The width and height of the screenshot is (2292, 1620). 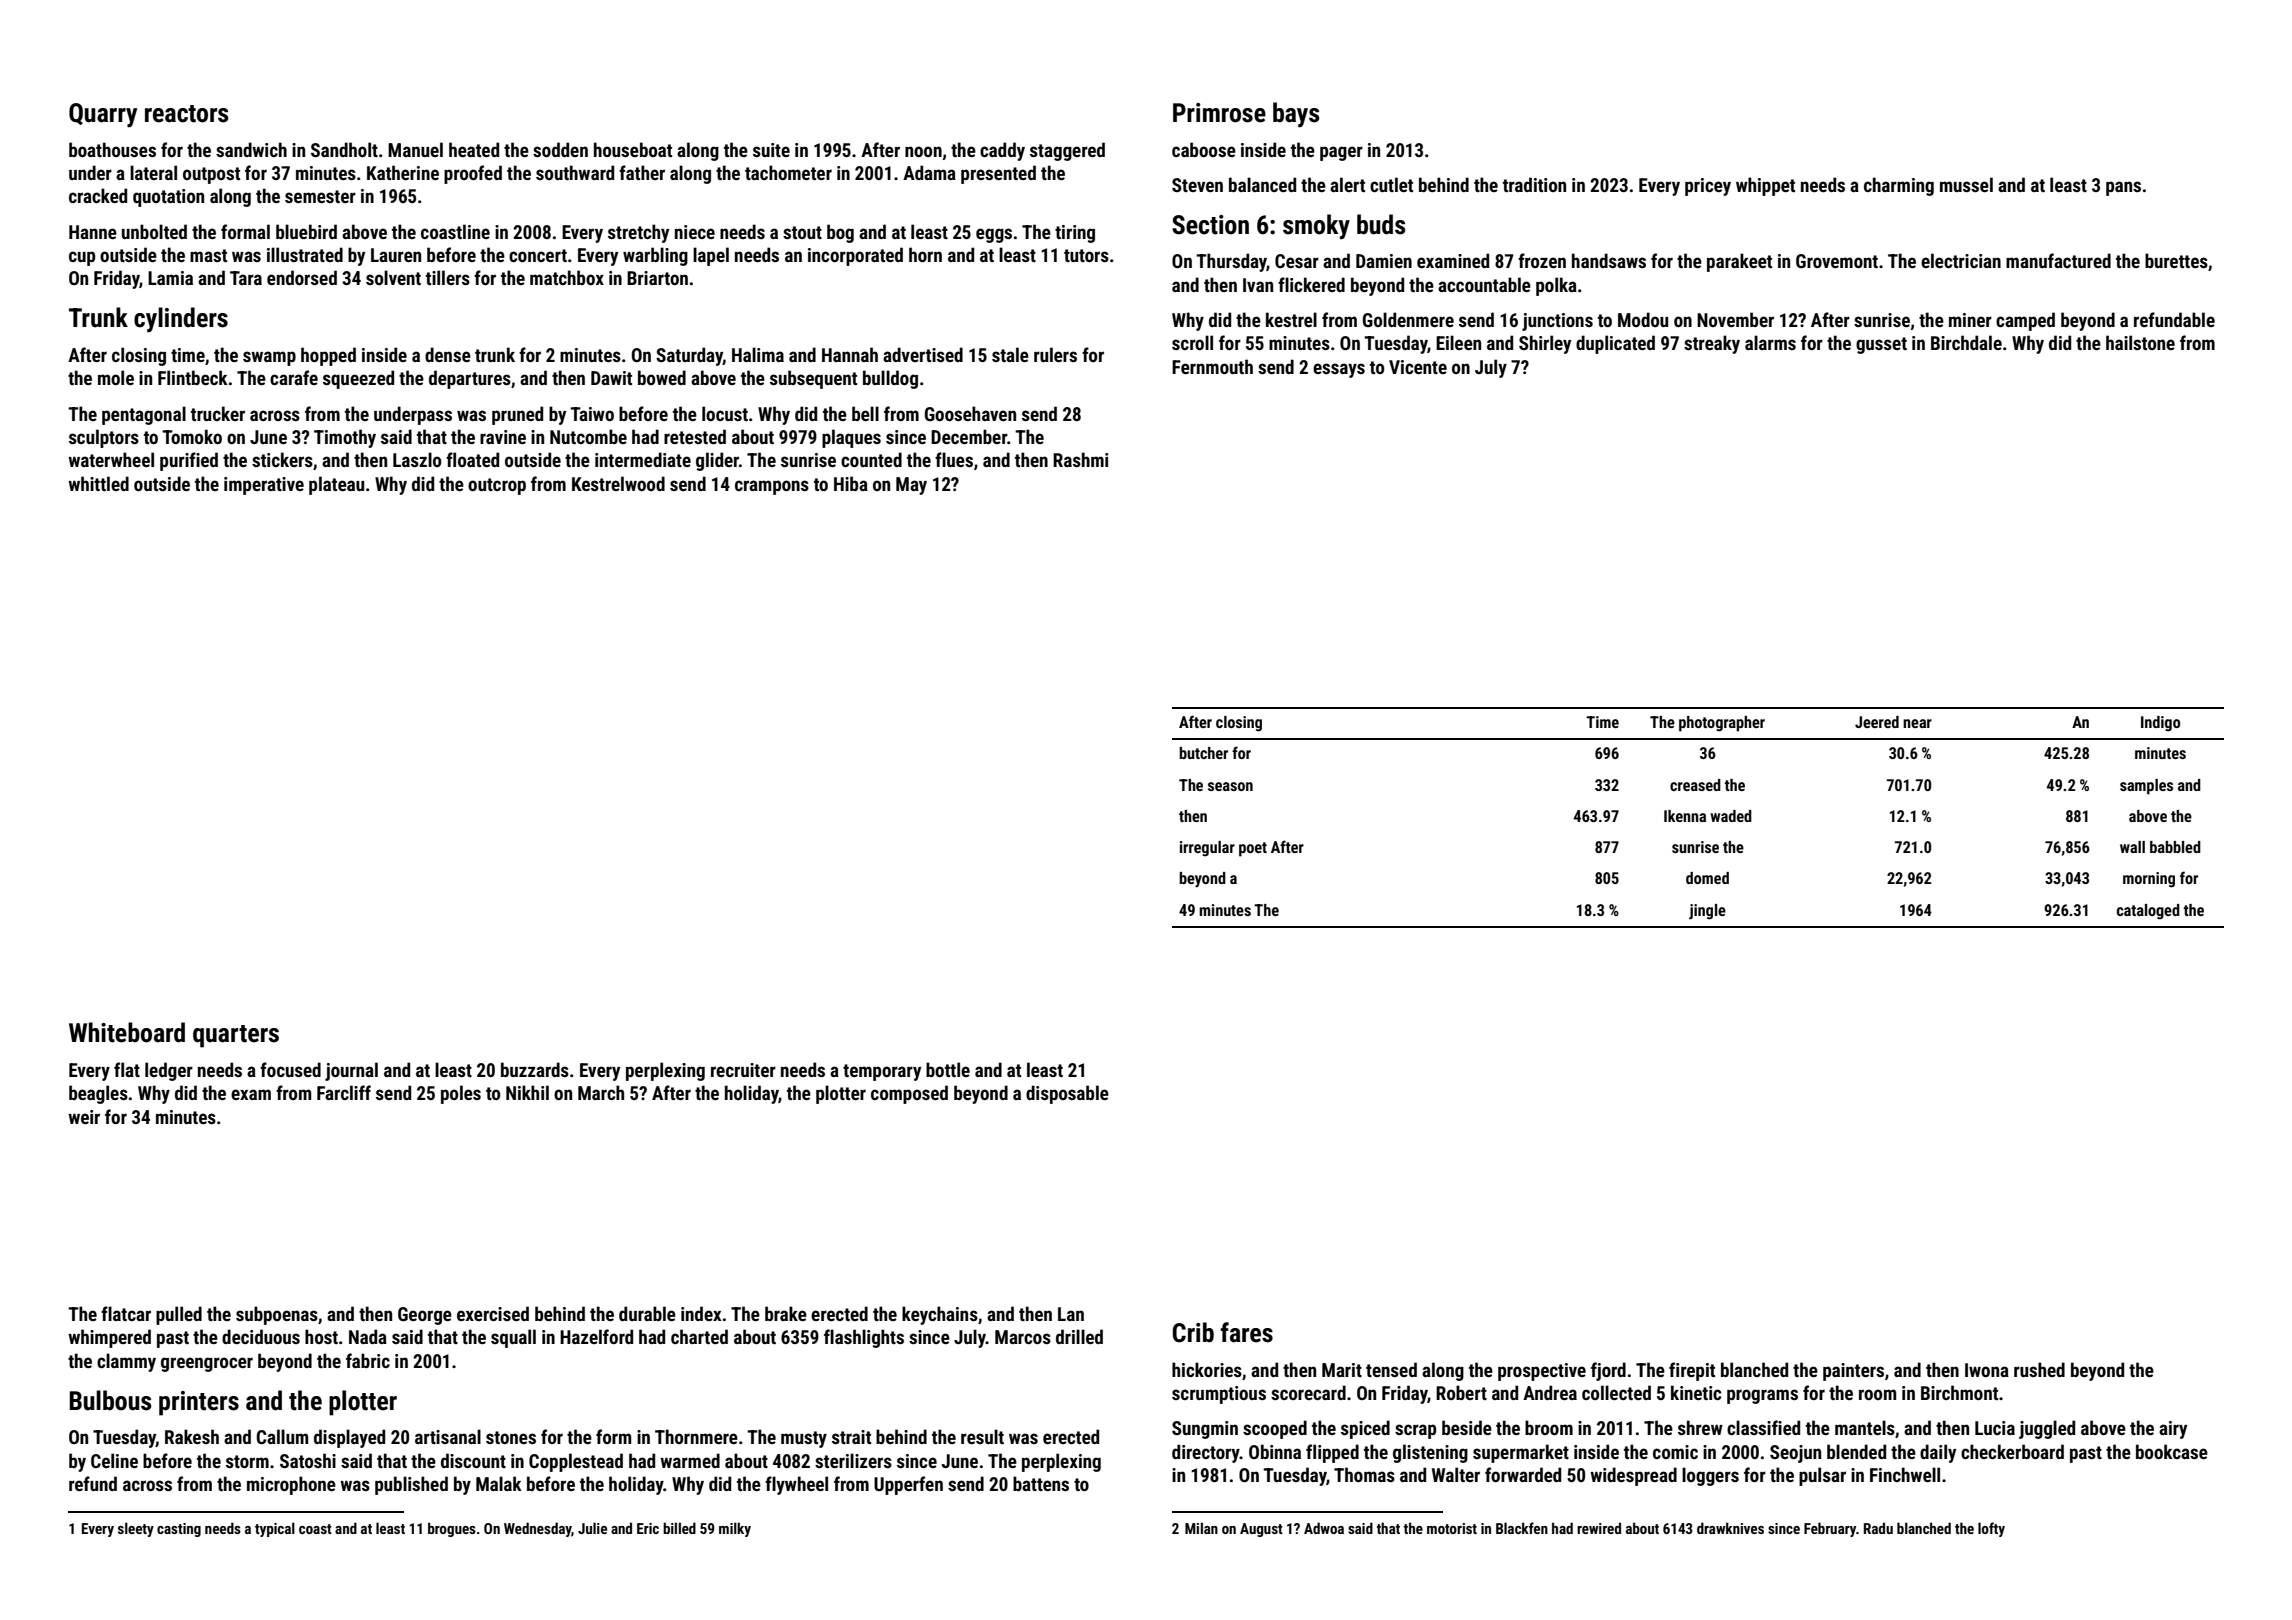 What do you see at coordinates (647, 1313) in the screenshot?
I see `durable` at bounding box center [647, 1313].
